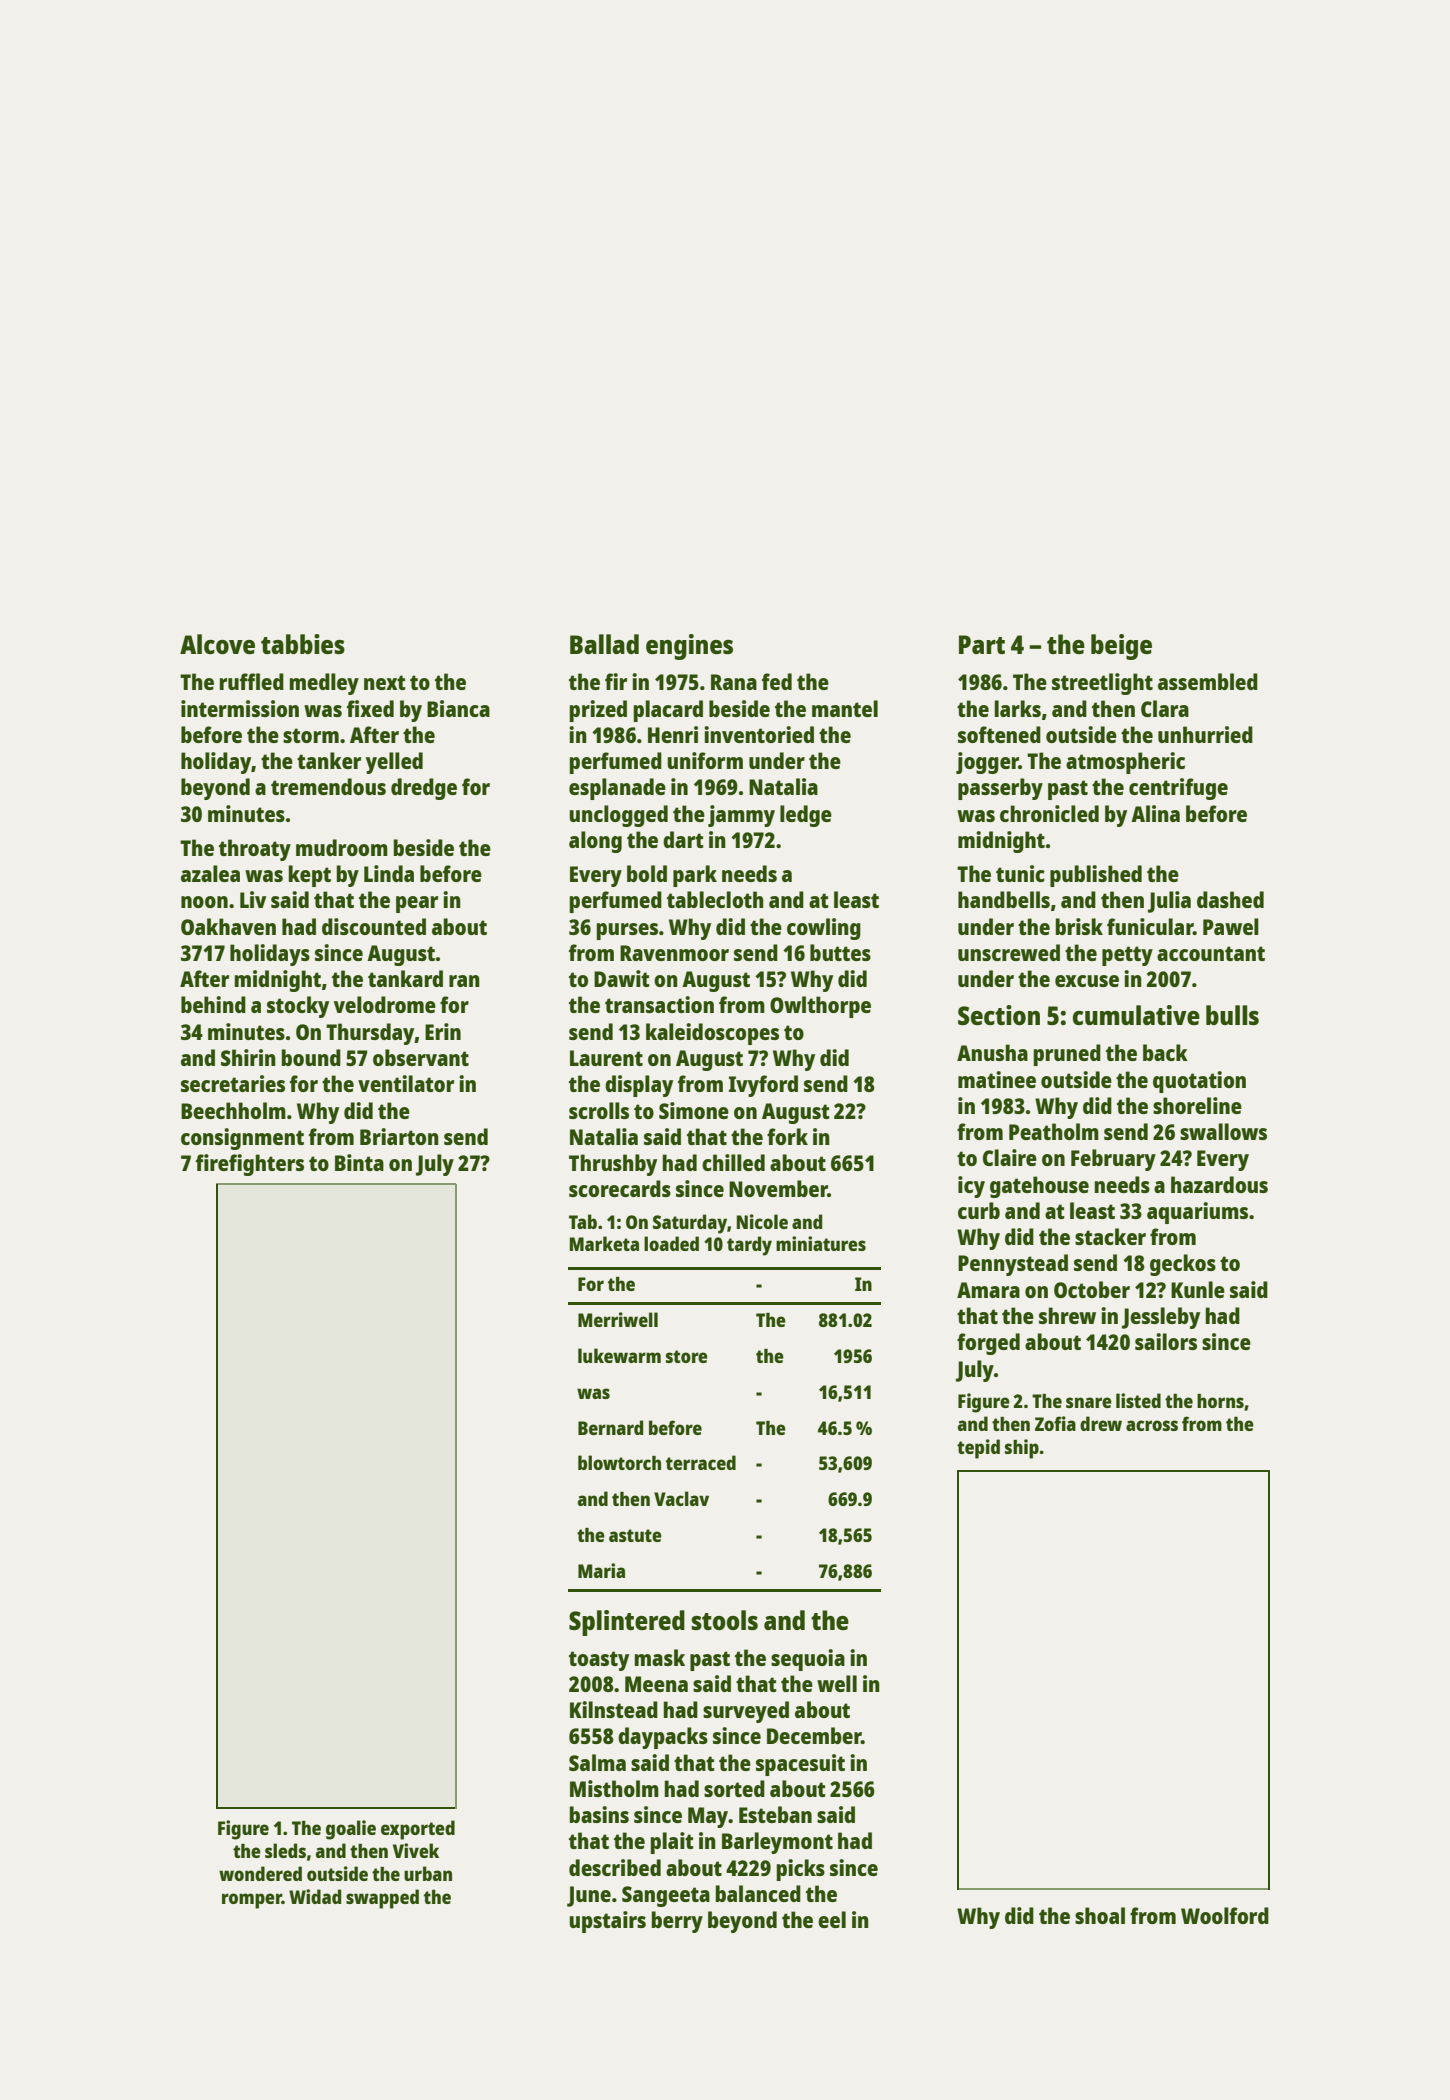  What do you see at coordinates (311, 735) in the image?
I see `storm` at bounding box center [311, 735].
